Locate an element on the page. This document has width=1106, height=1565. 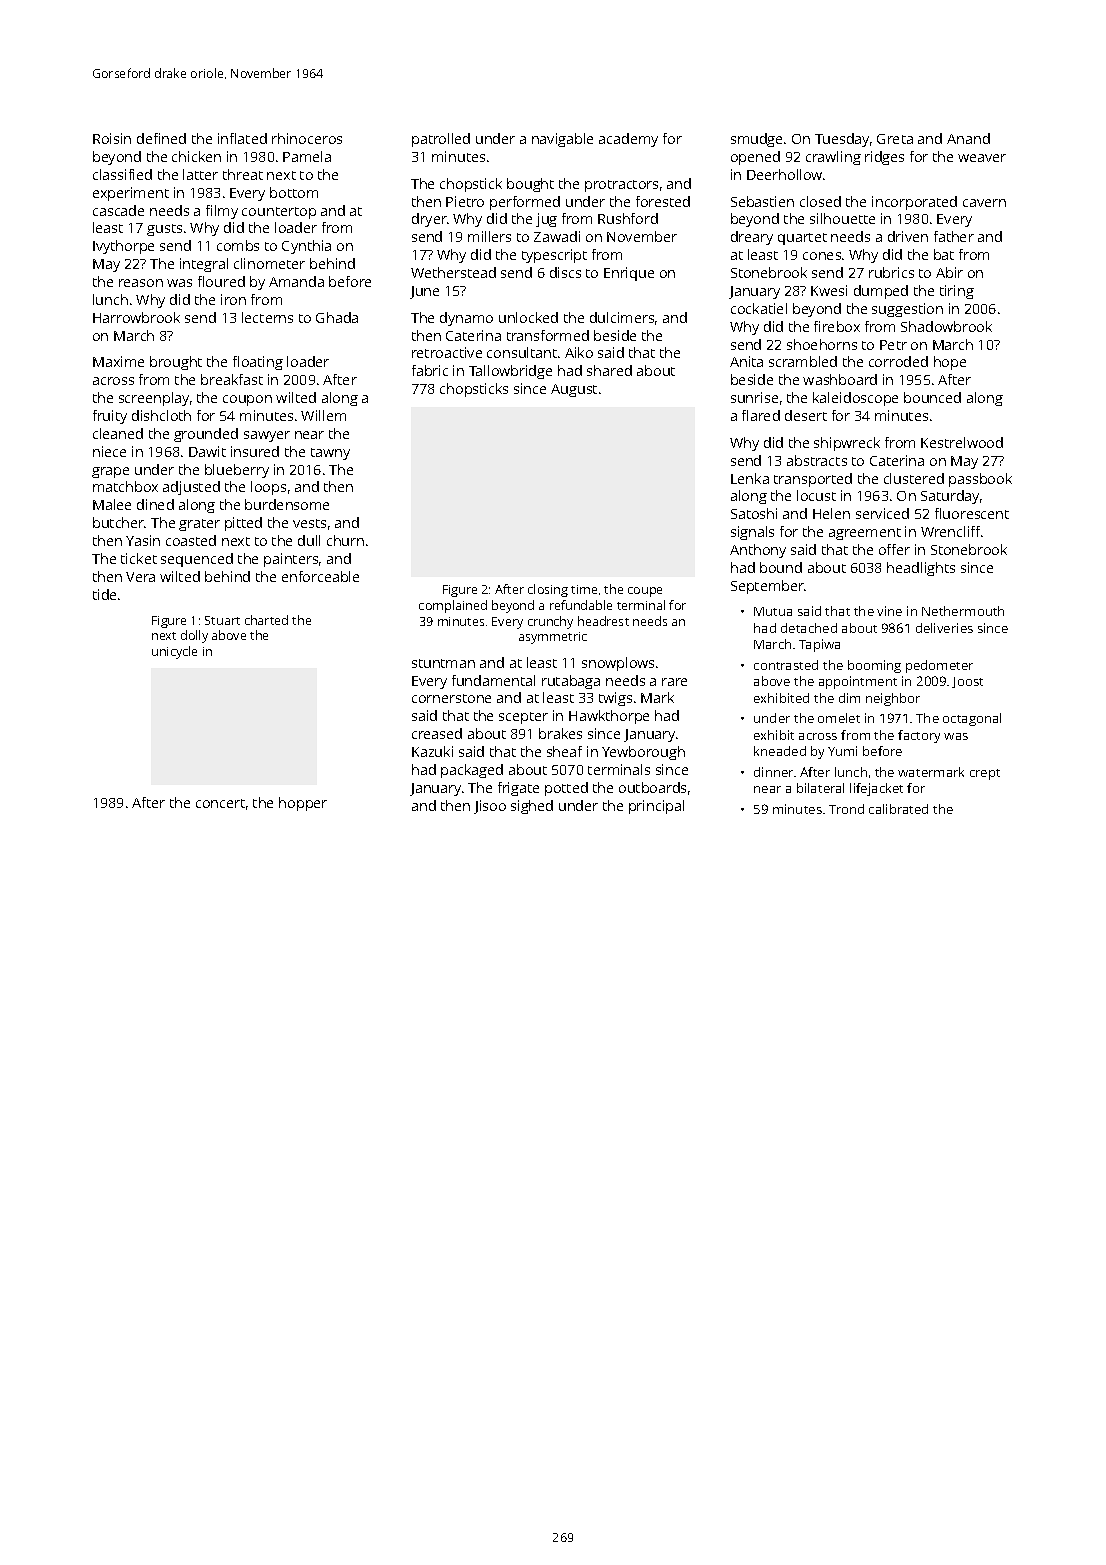
Roisin is located at coordinates (112, 138).
